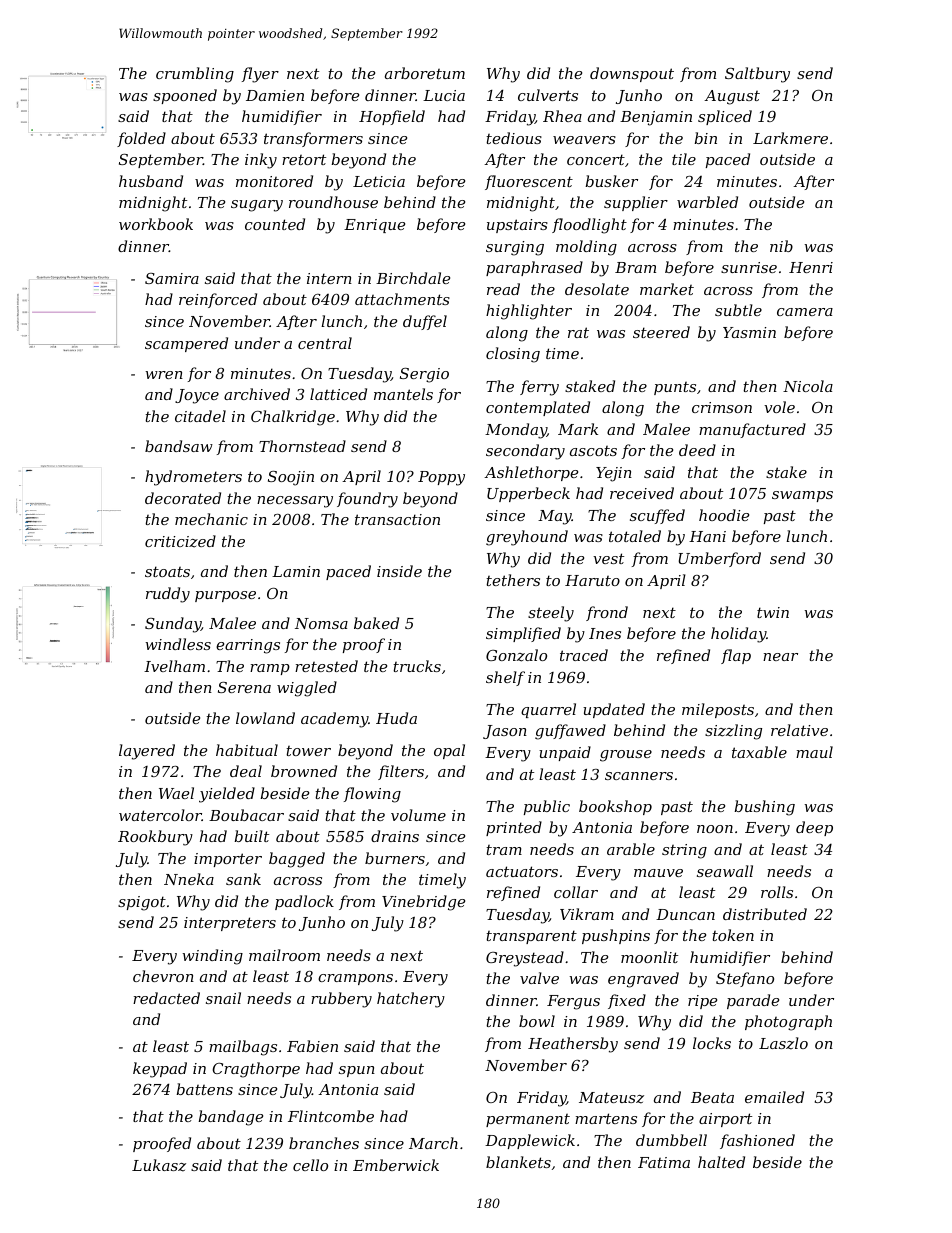  I want to click on purpose, so click(225, 596).
